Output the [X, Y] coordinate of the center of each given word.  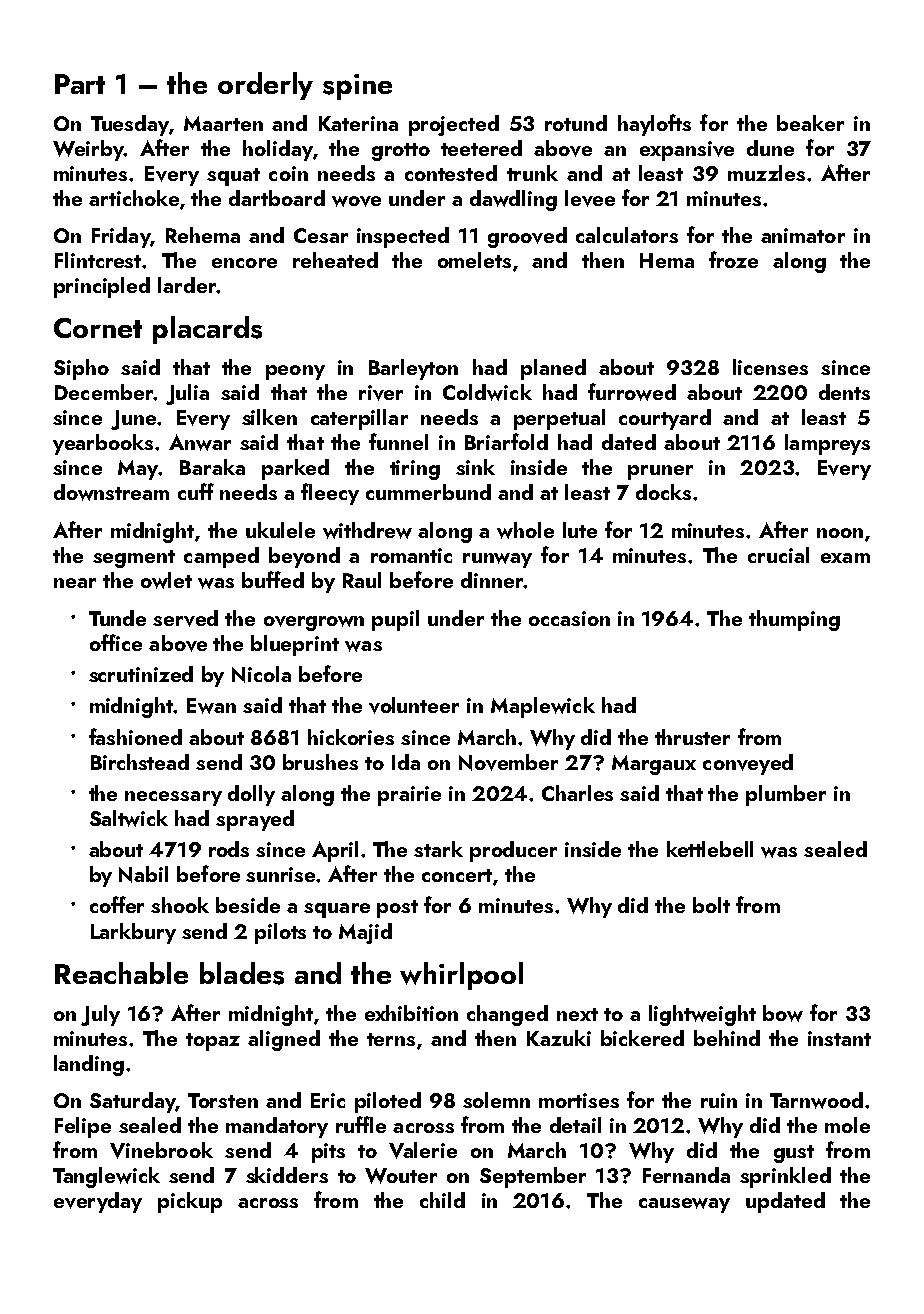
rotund [576, 123]
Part [80, 84]
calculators [627, 235]
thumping [794, 620]
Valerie [423, 1150]
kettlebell [710, 849]
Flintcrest [98, 260]
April [335, 851]
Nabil [143, 874]
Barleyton [413, 369]
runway [497, 560]
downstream [111, 492]
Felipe [83, 1127]
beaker [810, 123]
